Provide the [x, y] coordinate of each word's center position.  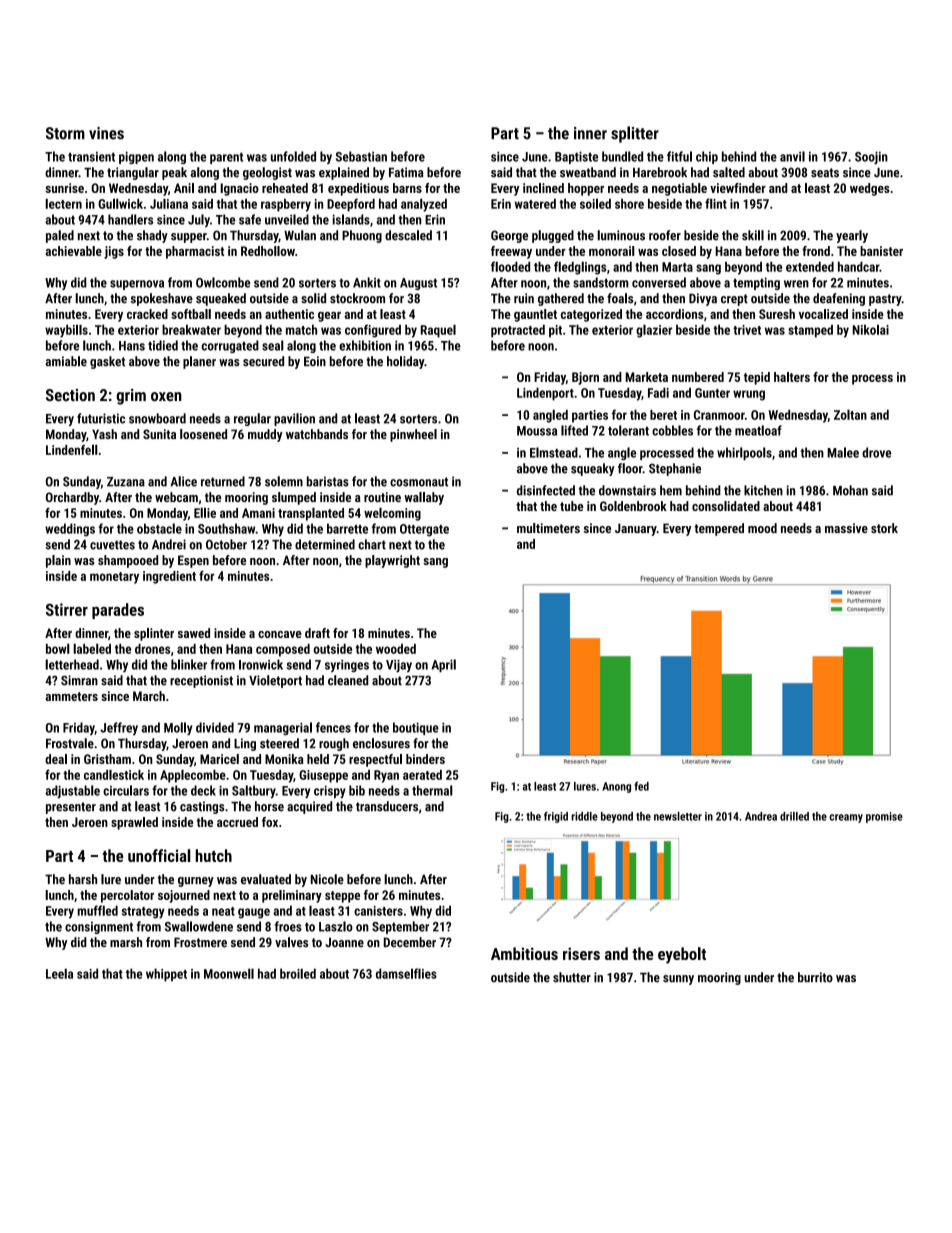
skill [753, 235]
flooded [510, 266]
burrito [815, 977]
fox [270, 822]
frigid [556, 817]
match [301, 329]
